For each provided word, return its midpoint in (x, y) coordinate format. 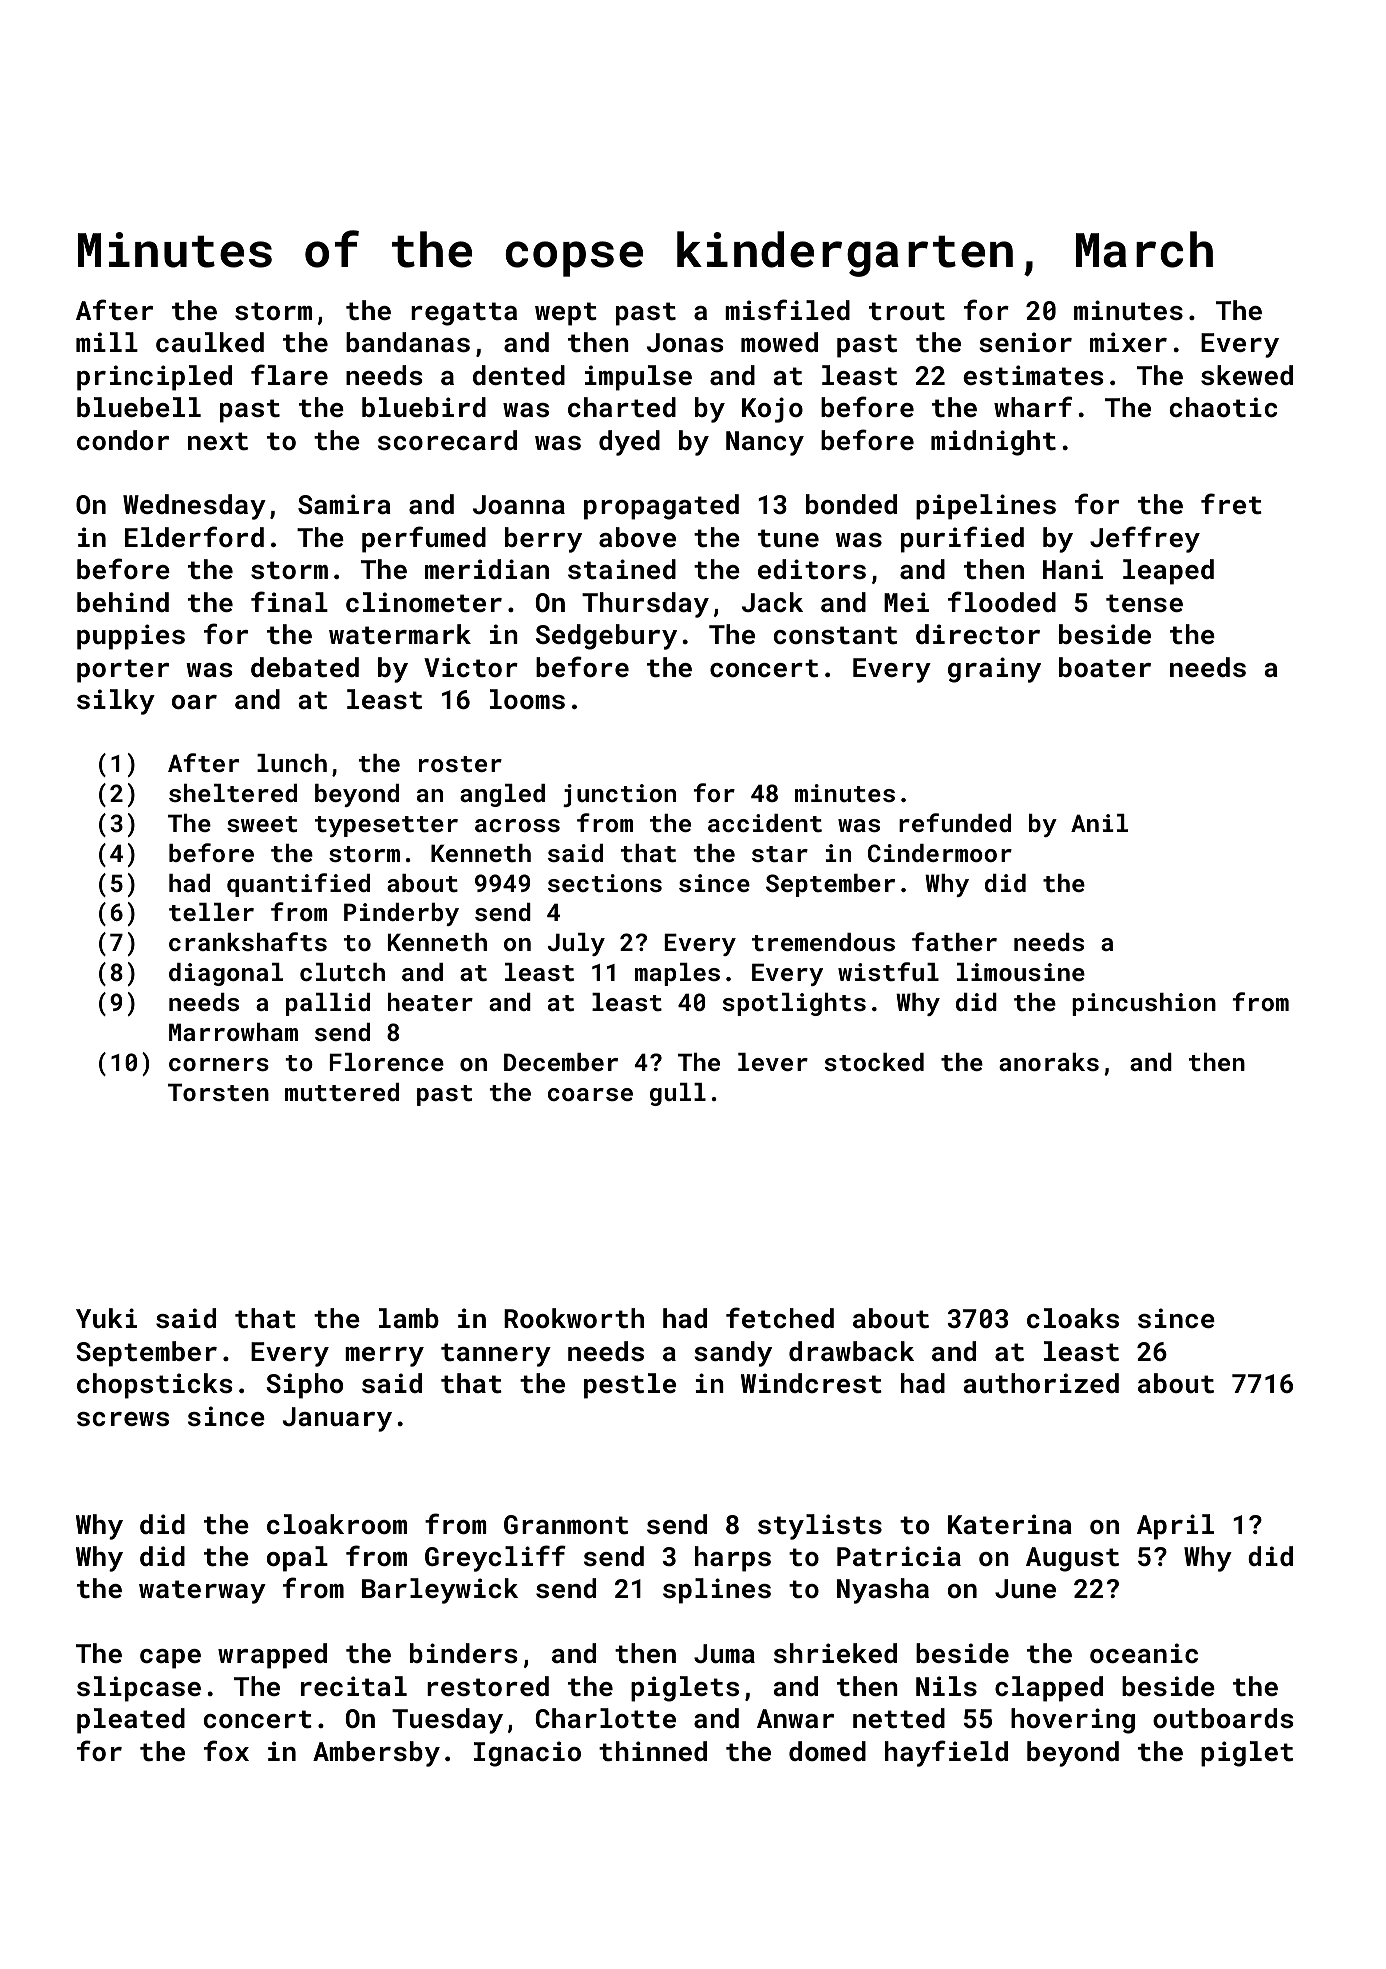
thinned (653, 1751)
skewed (1247, 375)
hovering (1073, 1721)
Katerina (1010, 1524)
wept (566, 314)
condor (123, 440)
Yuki (106, 1318)
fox (226, 1750)
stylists (820, 1527)
